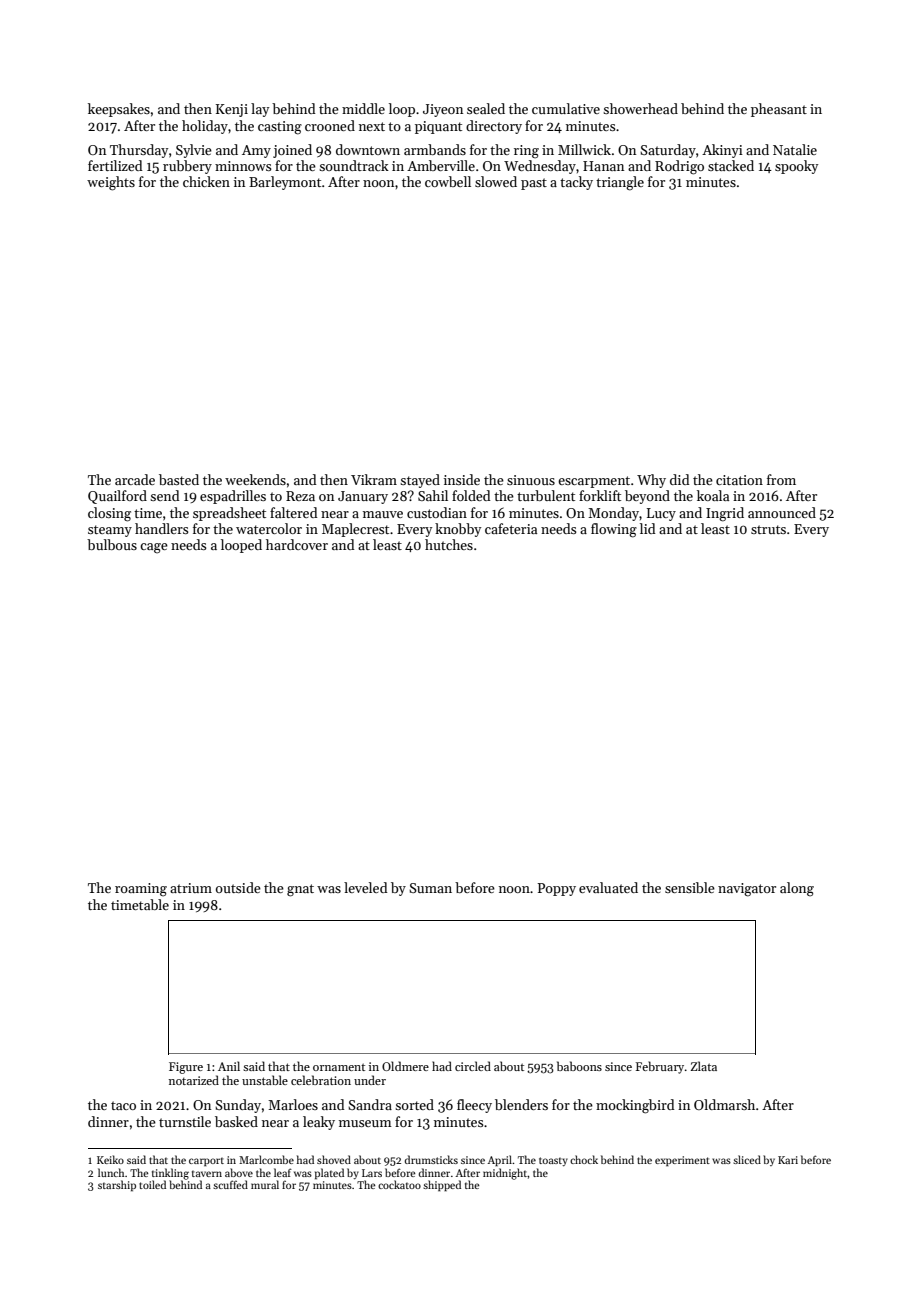 The height and width of the image is (1308, 924). What do you see at coordinates (260, 110) in the image?
I see `lay` at bounding box center [260, 110].
